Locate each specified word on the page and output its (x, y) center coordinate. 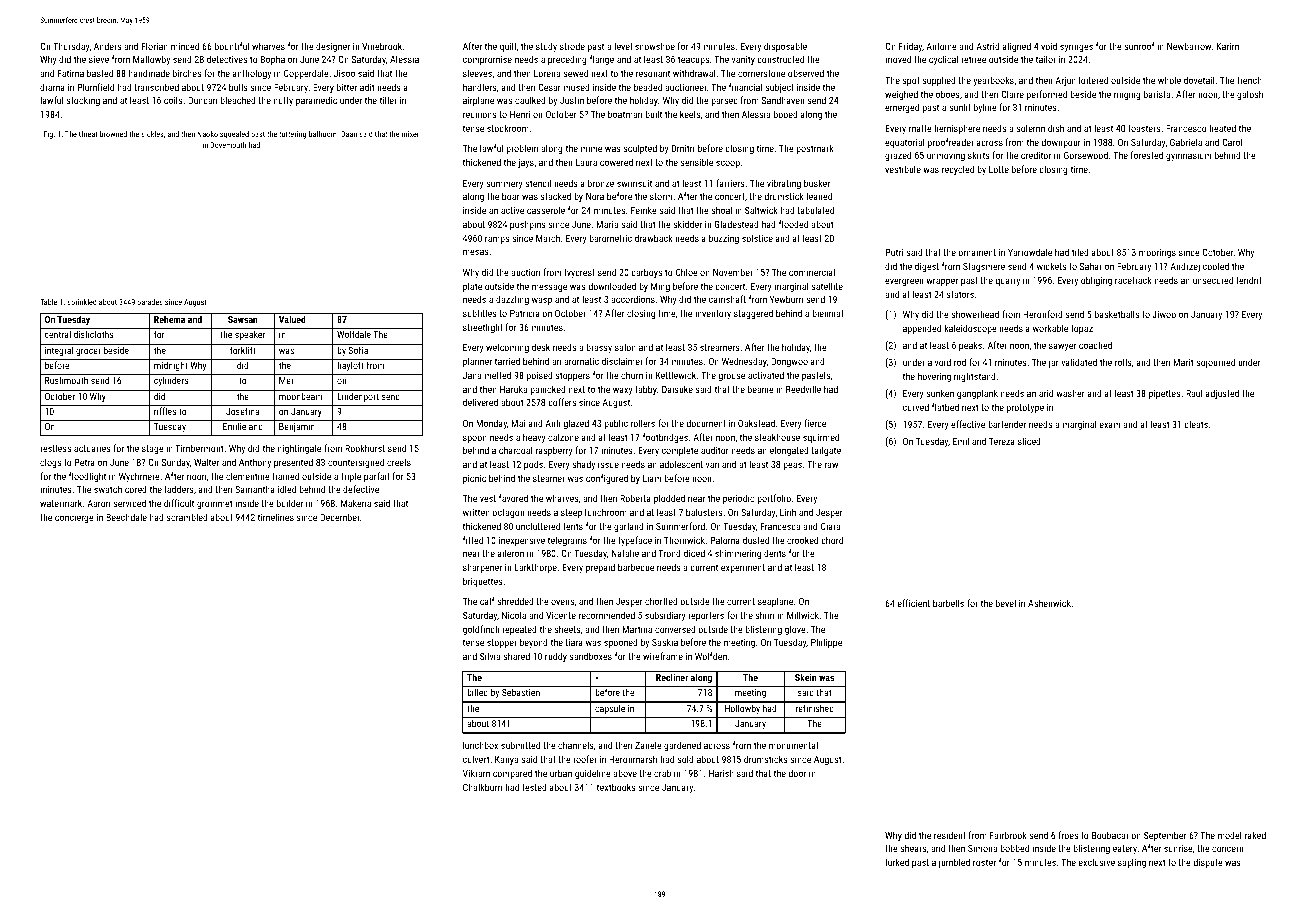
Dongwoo (789, 362)
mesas (476, 252)
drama (52, 87)
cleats (1196, 424)
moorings (1157, 253)
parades (150, 303)
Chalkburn (482, 787)
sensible (697, 162)
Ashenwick (1049, 603)
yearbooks (993, 81)
